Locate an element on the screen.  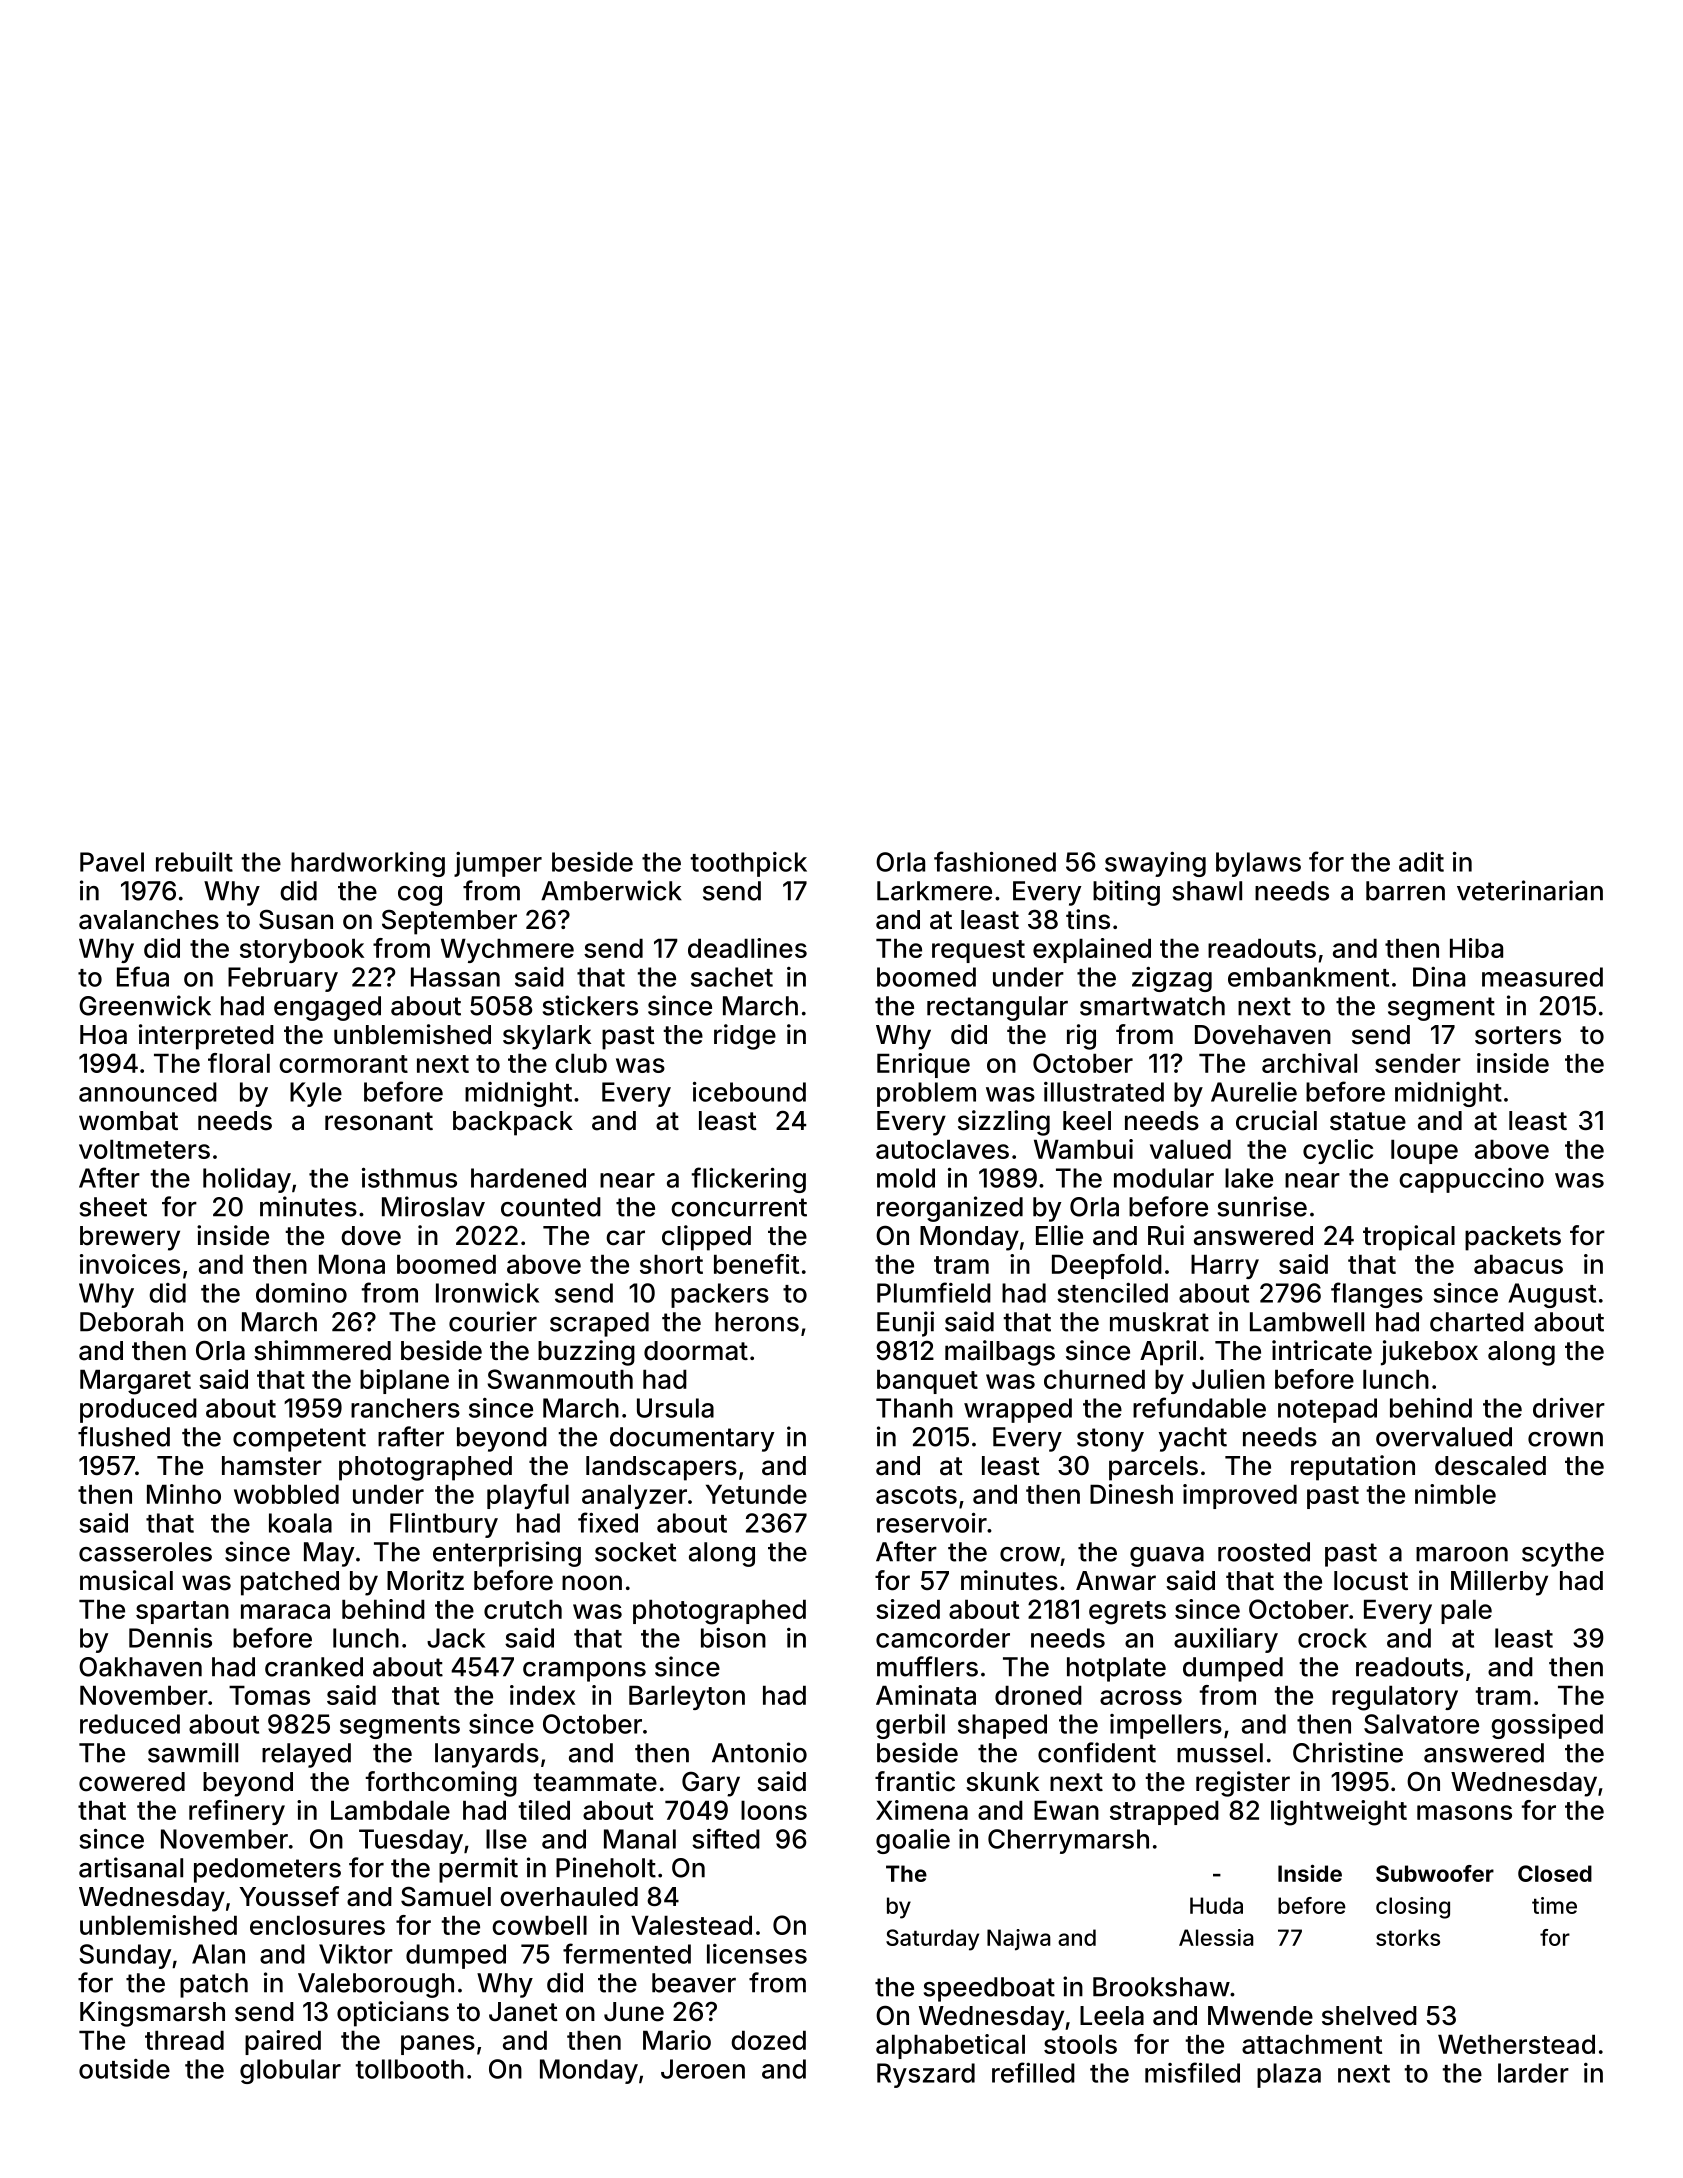
adit is located at coordinates (1421, 862).
